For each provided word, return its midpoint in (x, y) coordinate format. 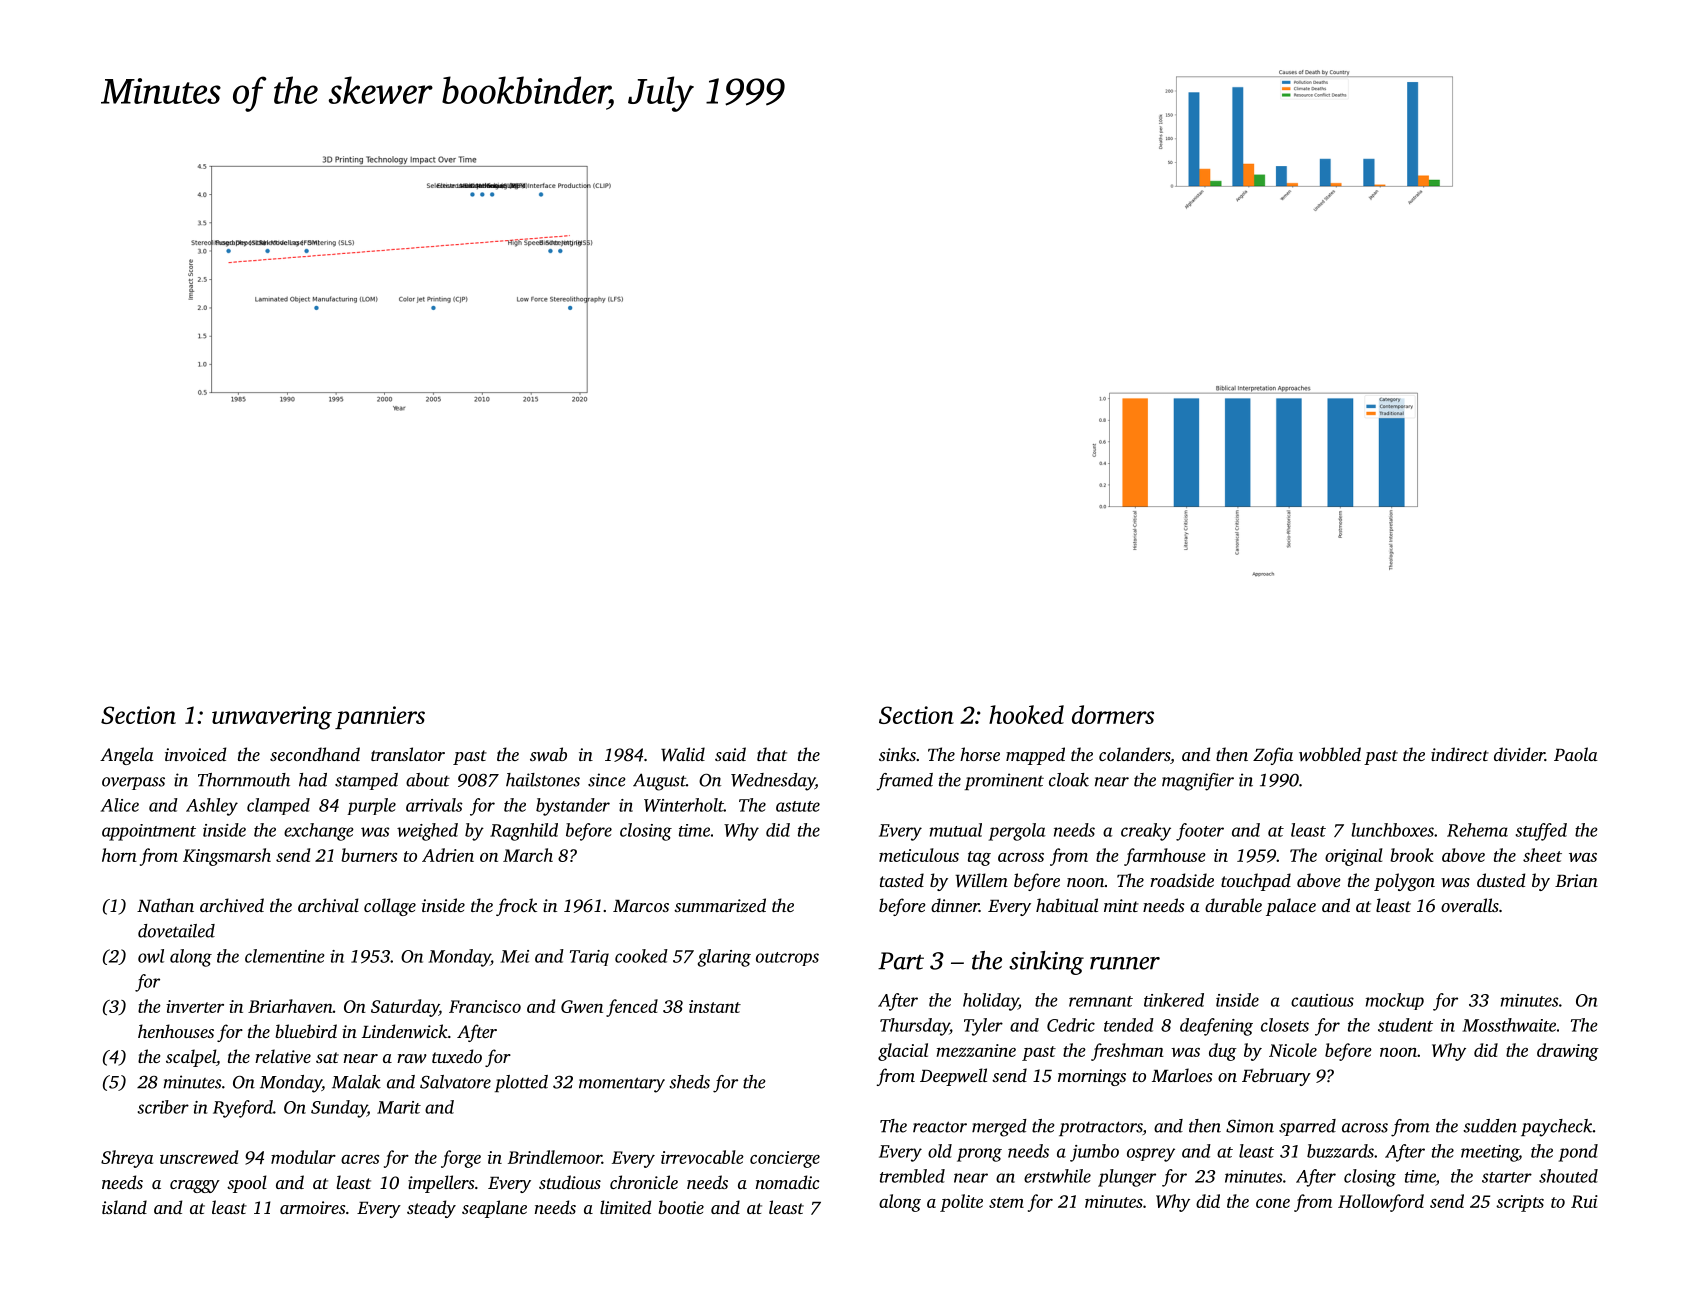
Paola (1576, 754)
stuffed (1541, 832)
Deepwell (953, 1077)
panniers (380, 717)
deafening (1216, 1027)
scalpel (191, 1058)
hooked (1026, 714)
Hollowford (1381, 1203)
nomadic (788, 1182)
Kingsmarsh (227, 857)
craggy (195, 1186)
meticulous (919, 855)
